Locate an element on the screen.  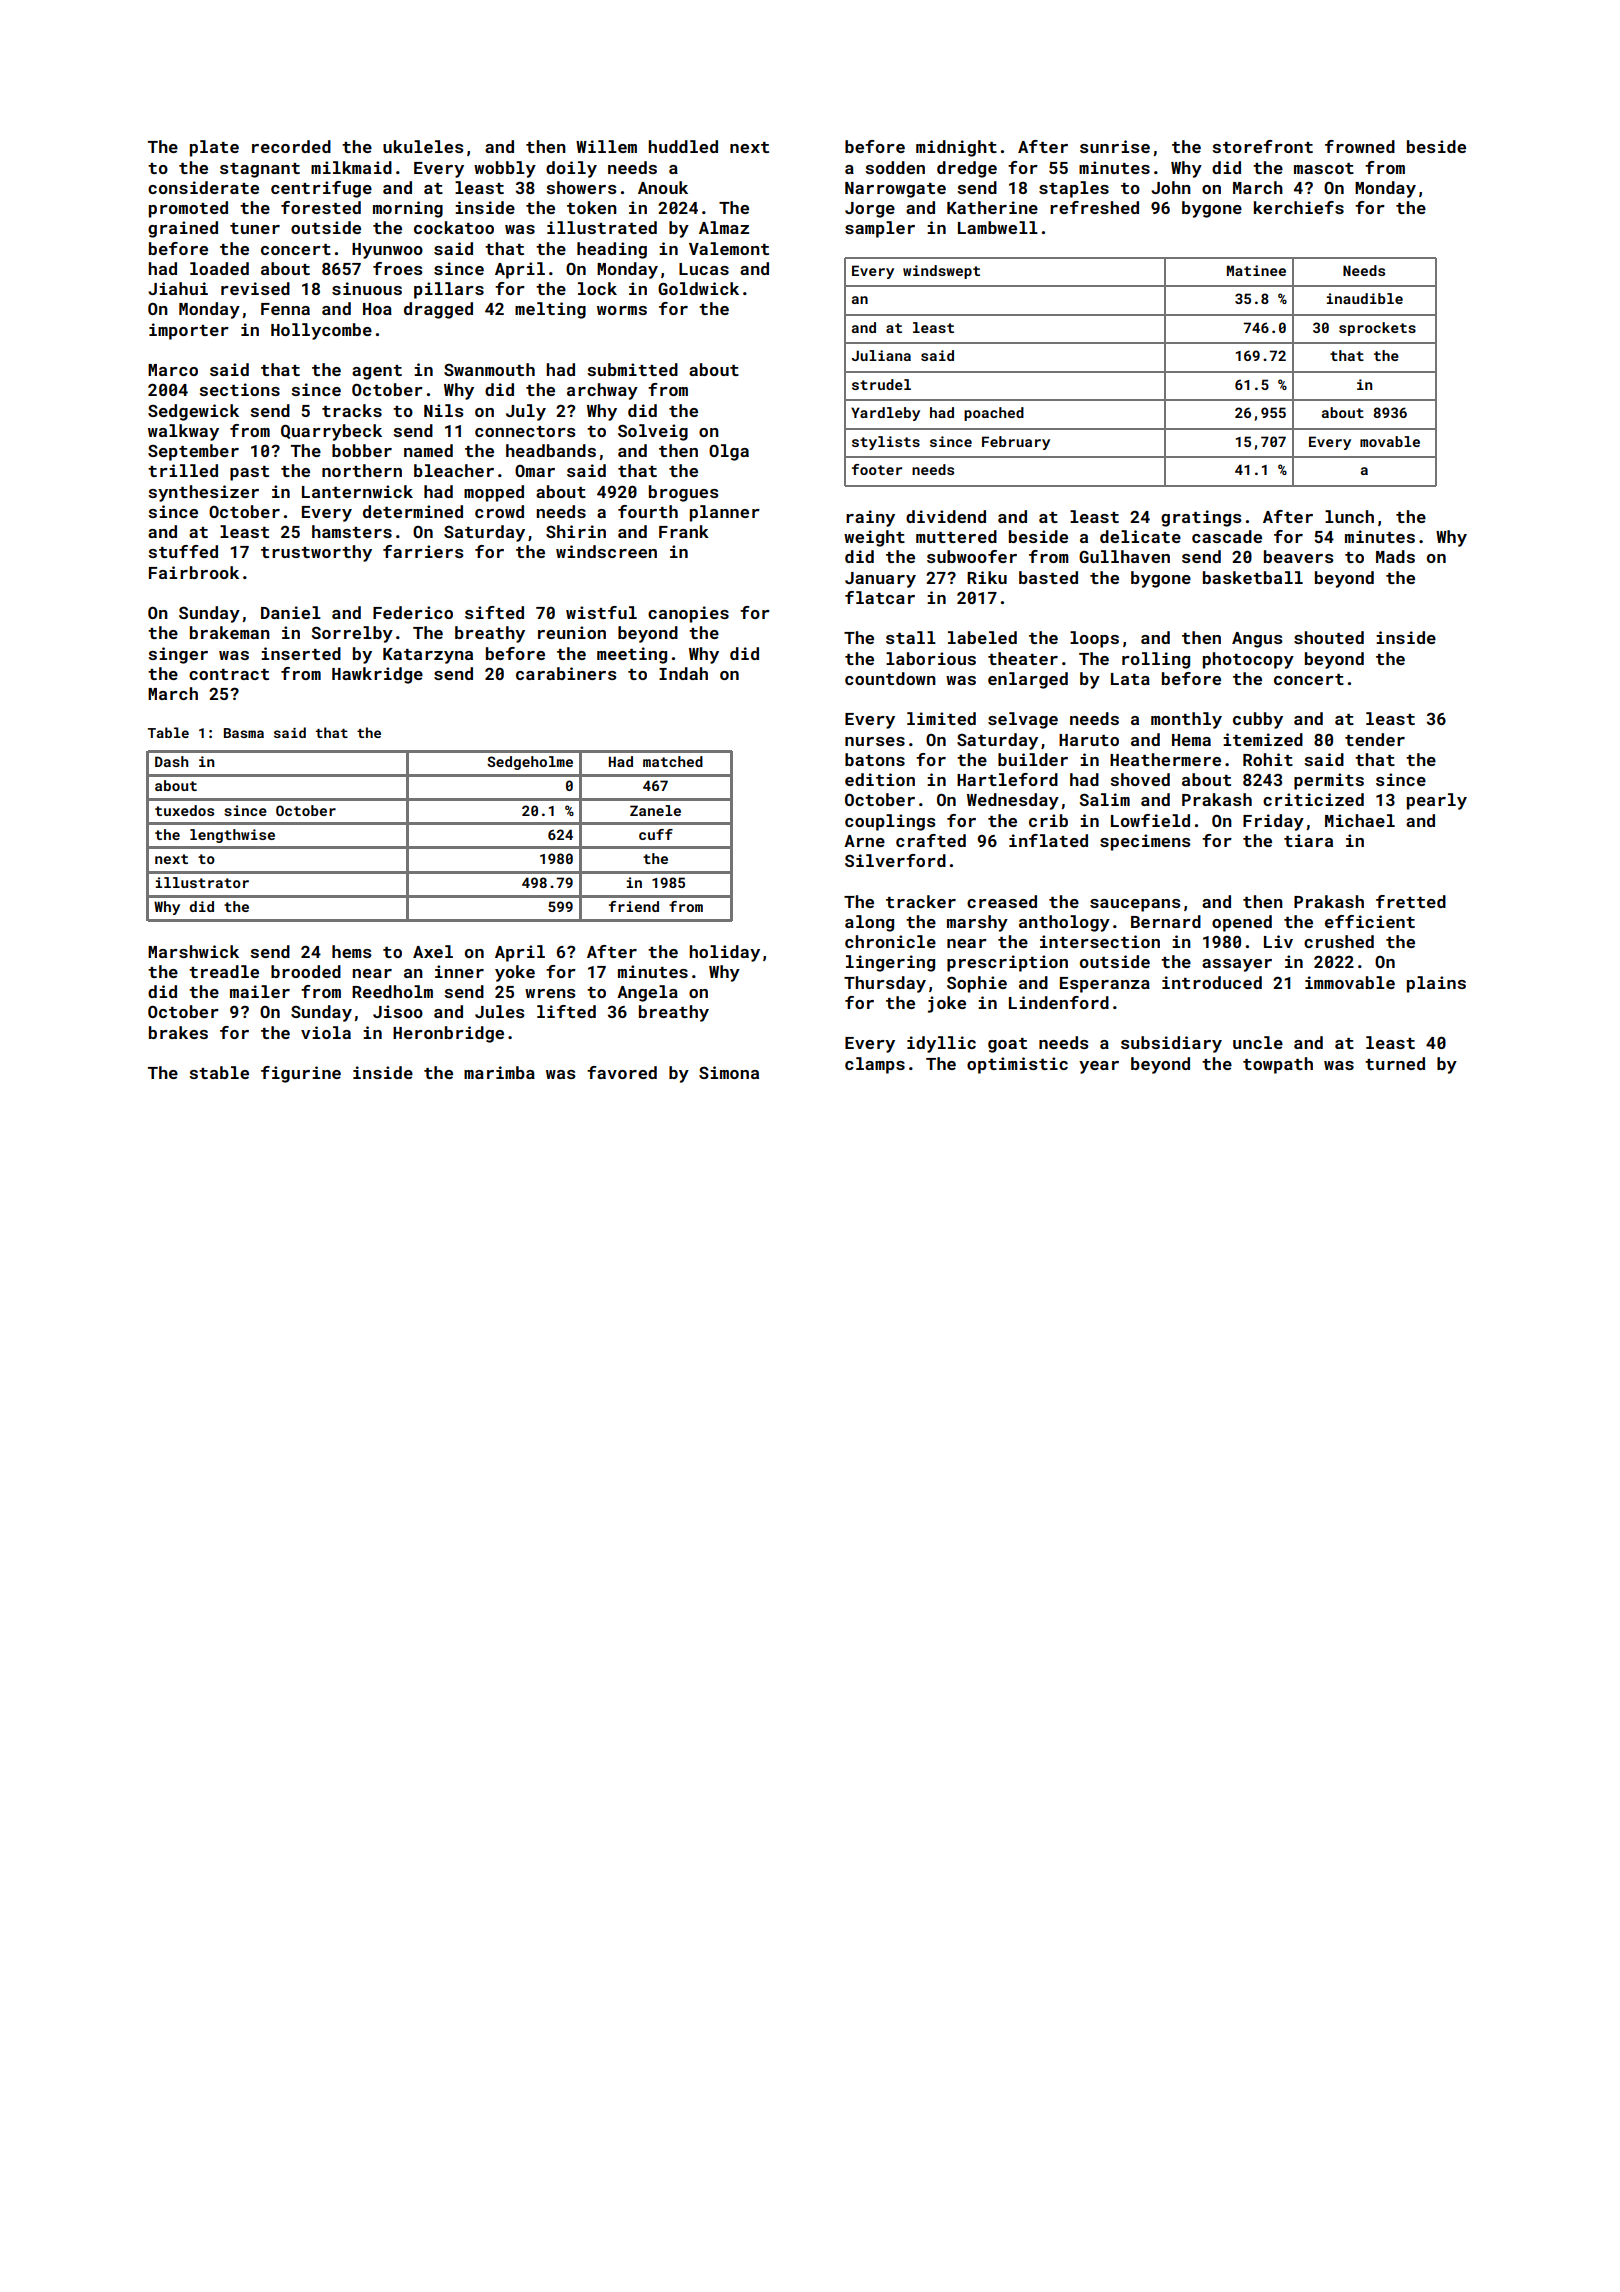
inaudible is located at coordinates (1365, 298).
